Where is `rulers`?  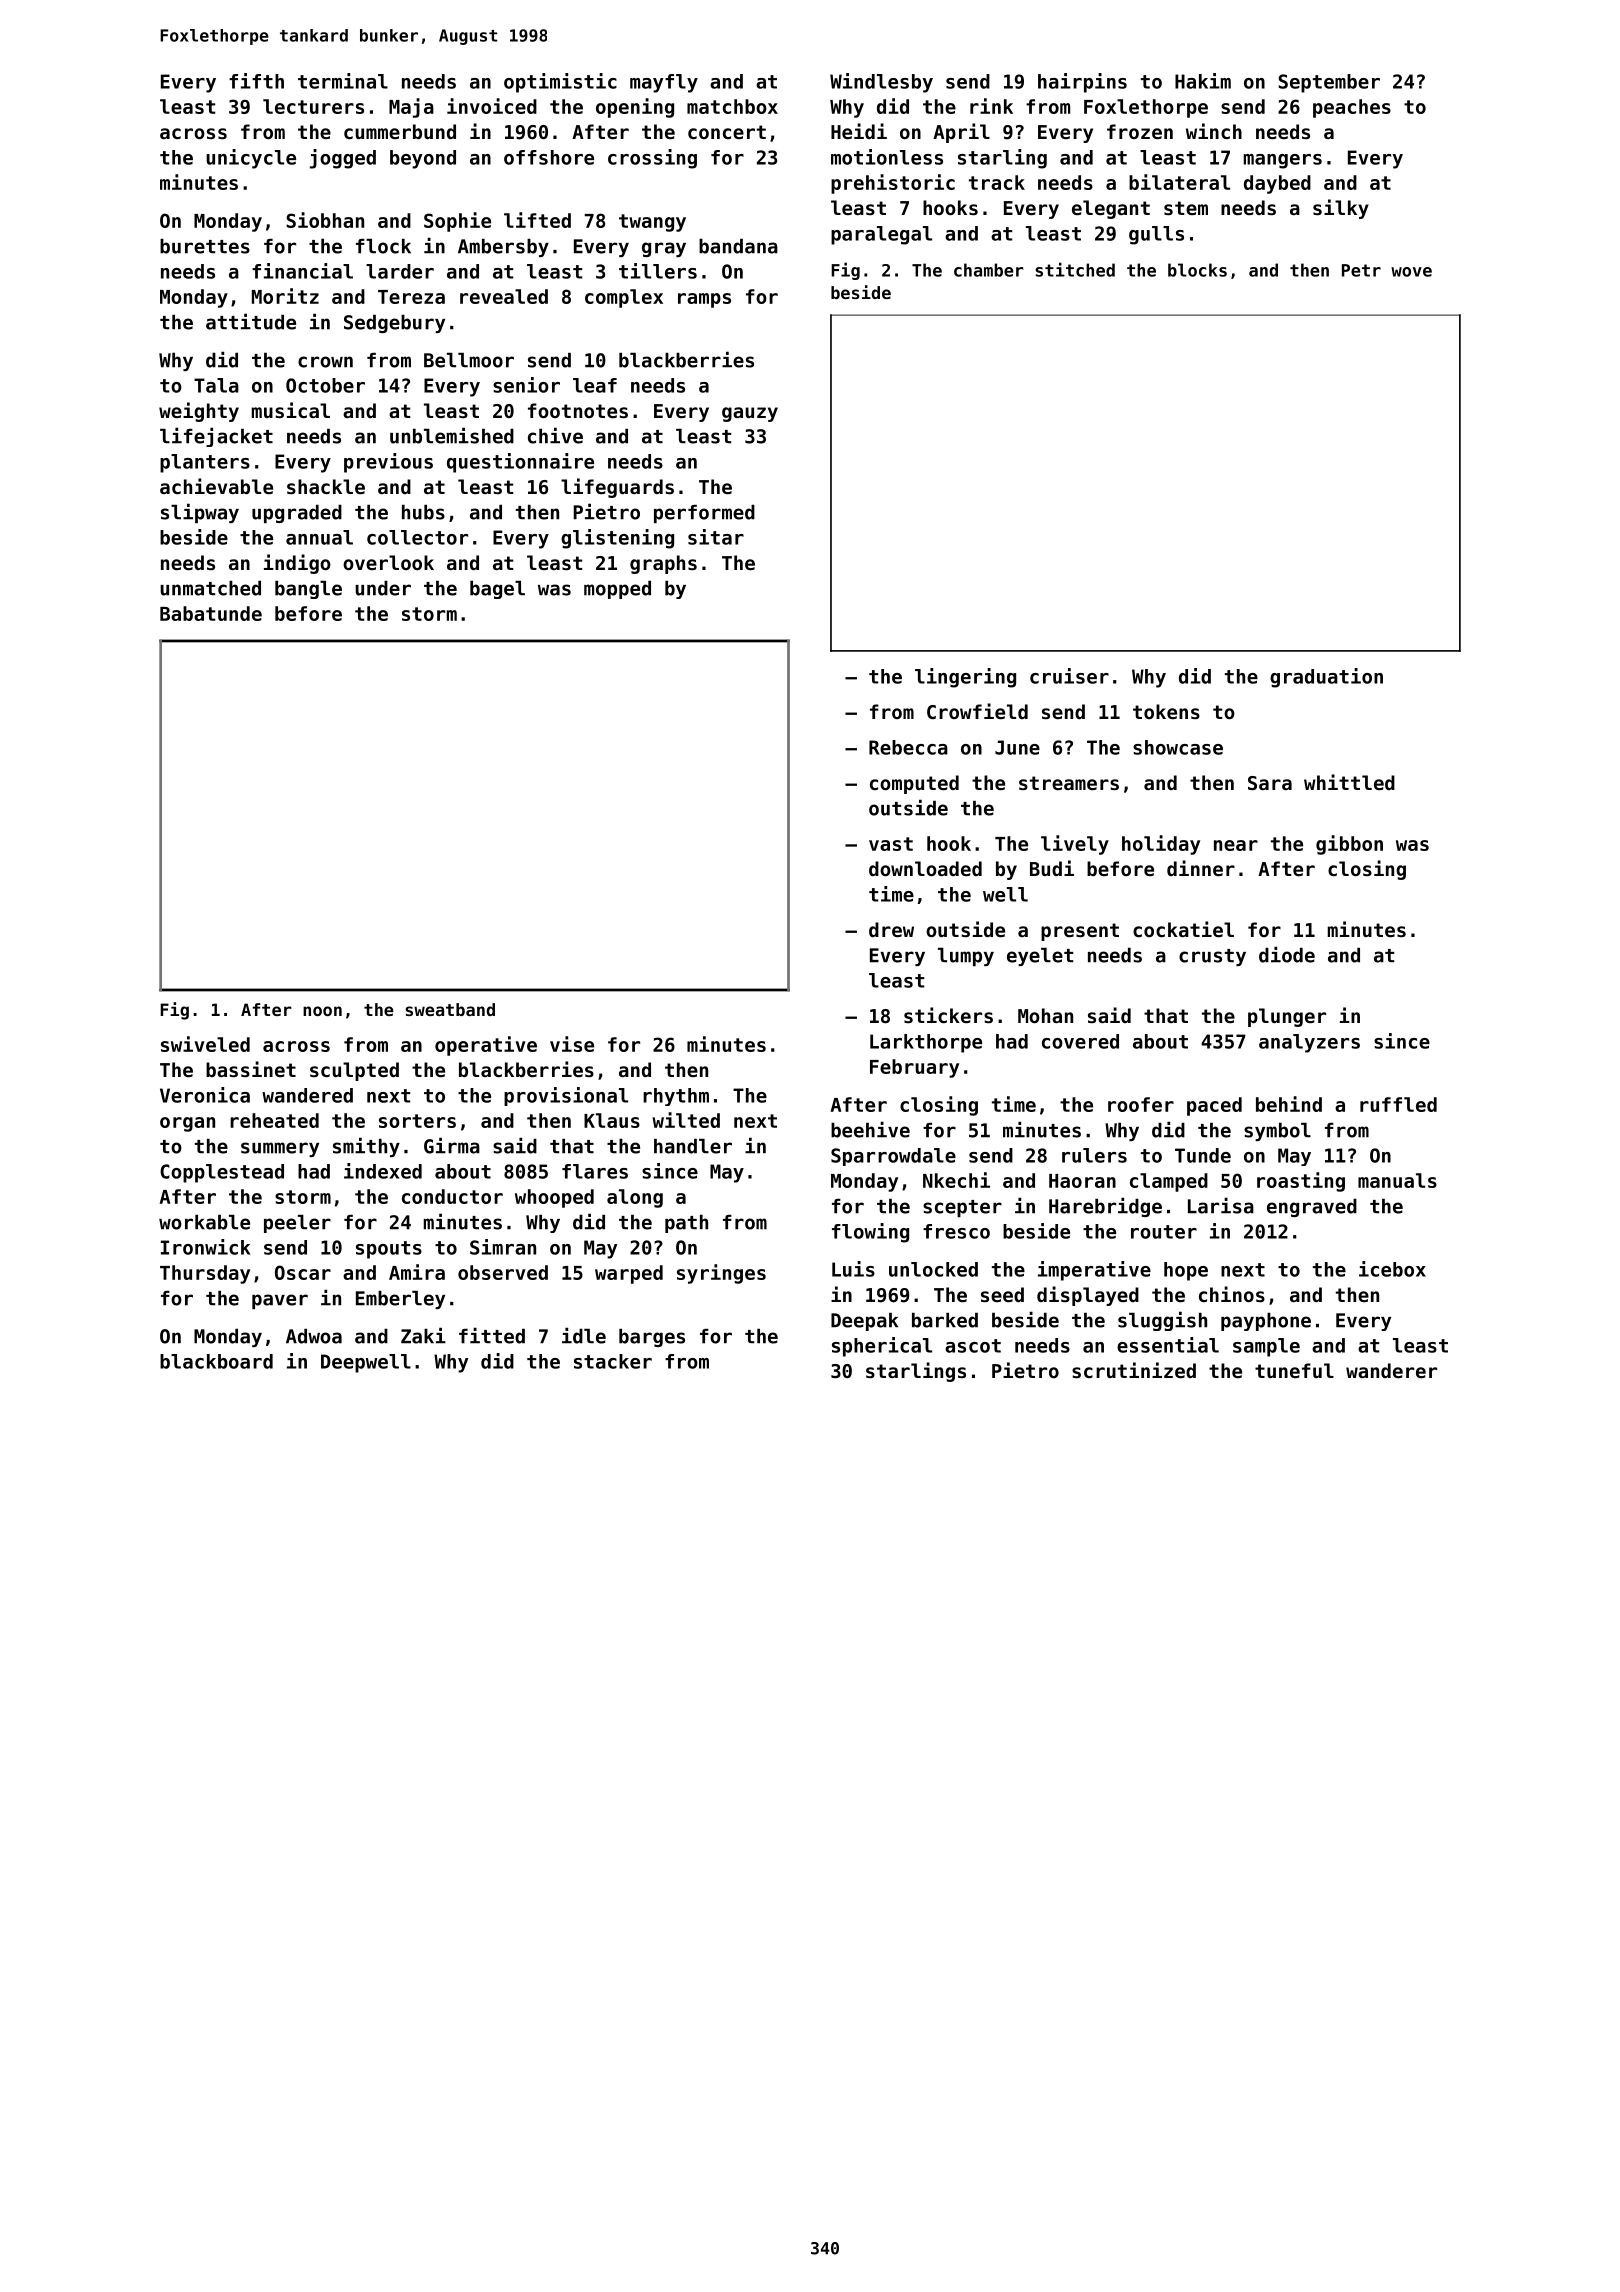 rulers is located at coordinates (1094, 1155).
